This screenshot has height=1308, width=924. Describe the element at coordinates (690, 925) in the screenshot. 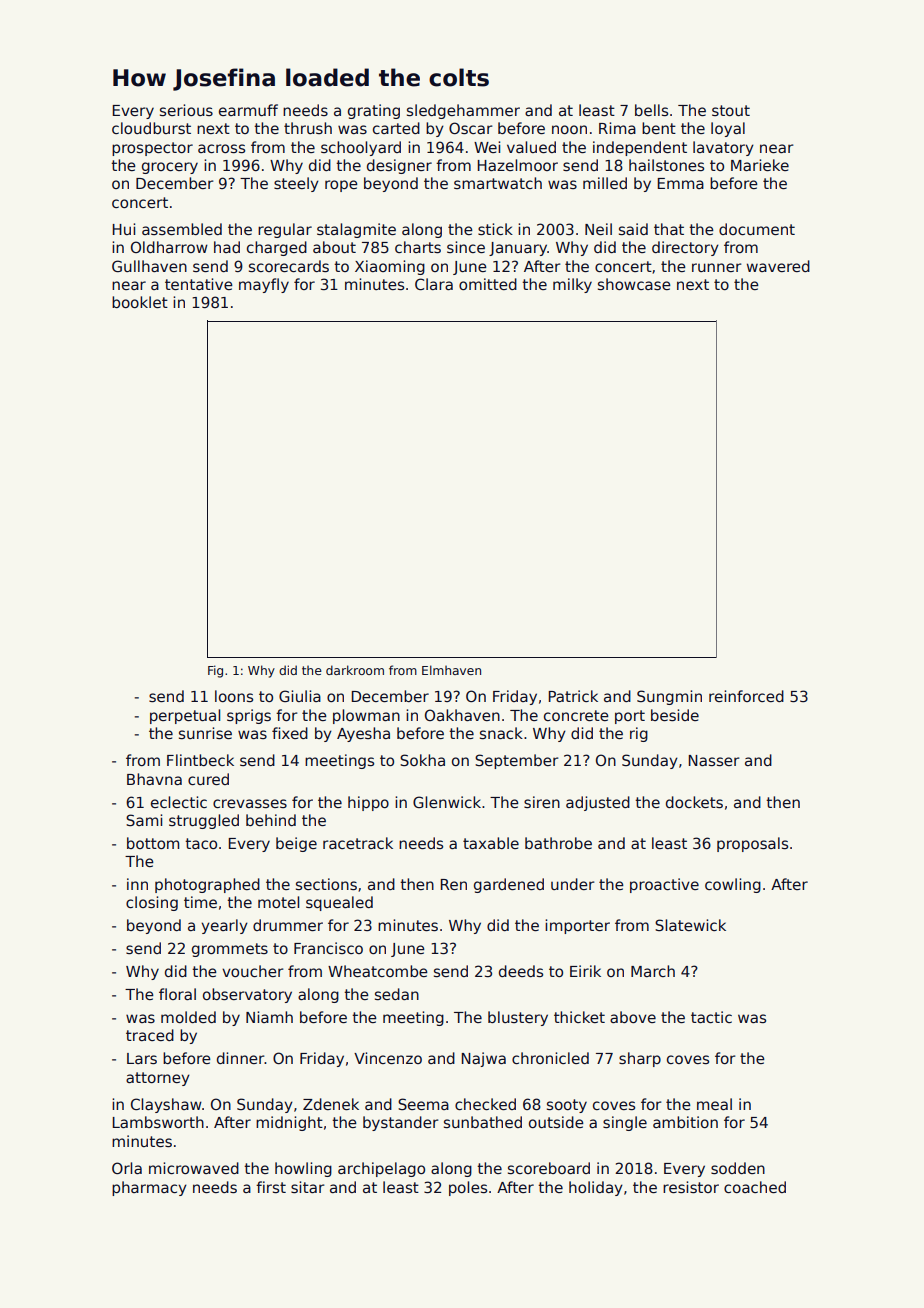

I see `Slatewick` at that location.
